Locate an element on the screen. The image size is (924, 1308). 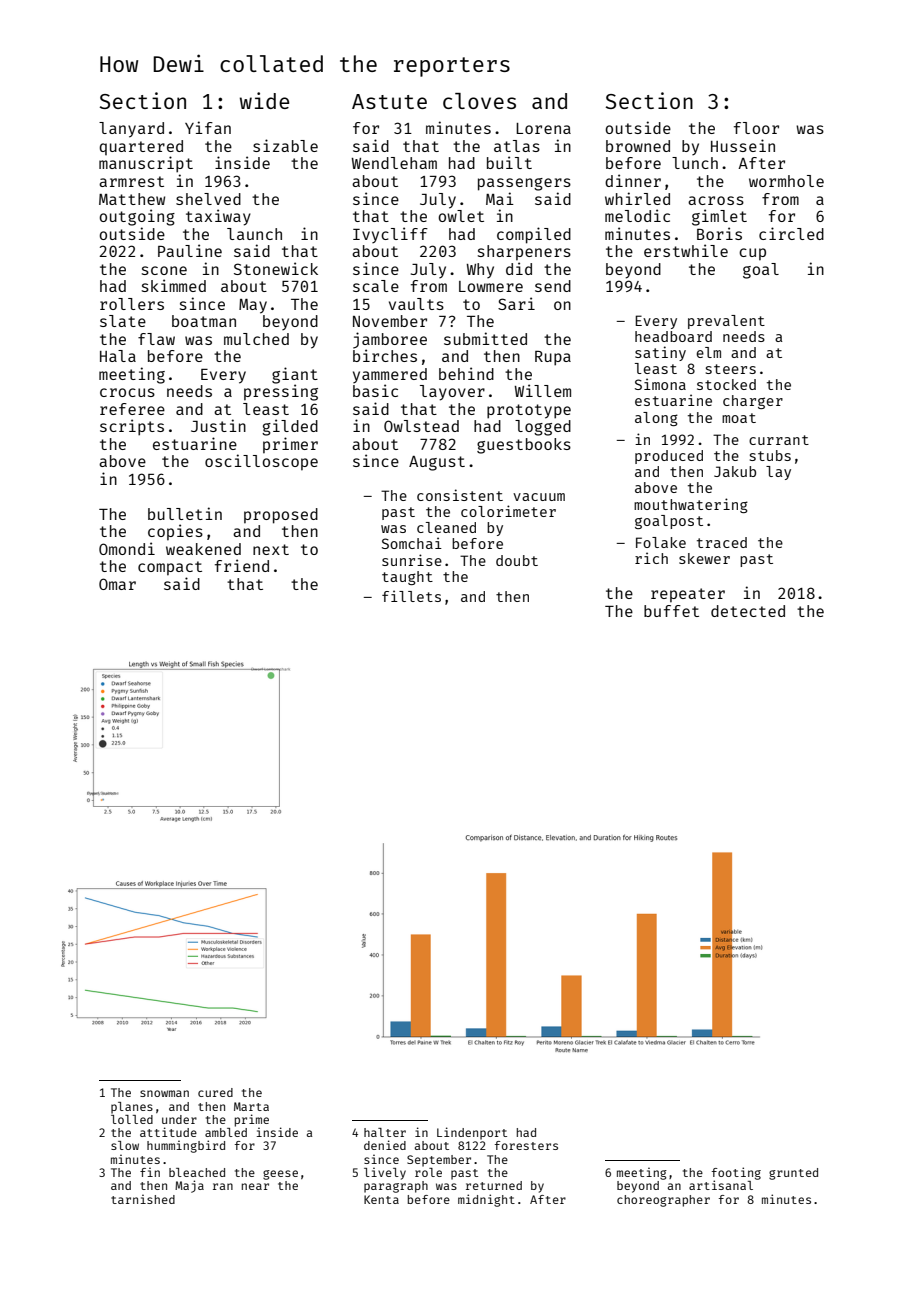
cloves is located at coordinates (479, 101).
